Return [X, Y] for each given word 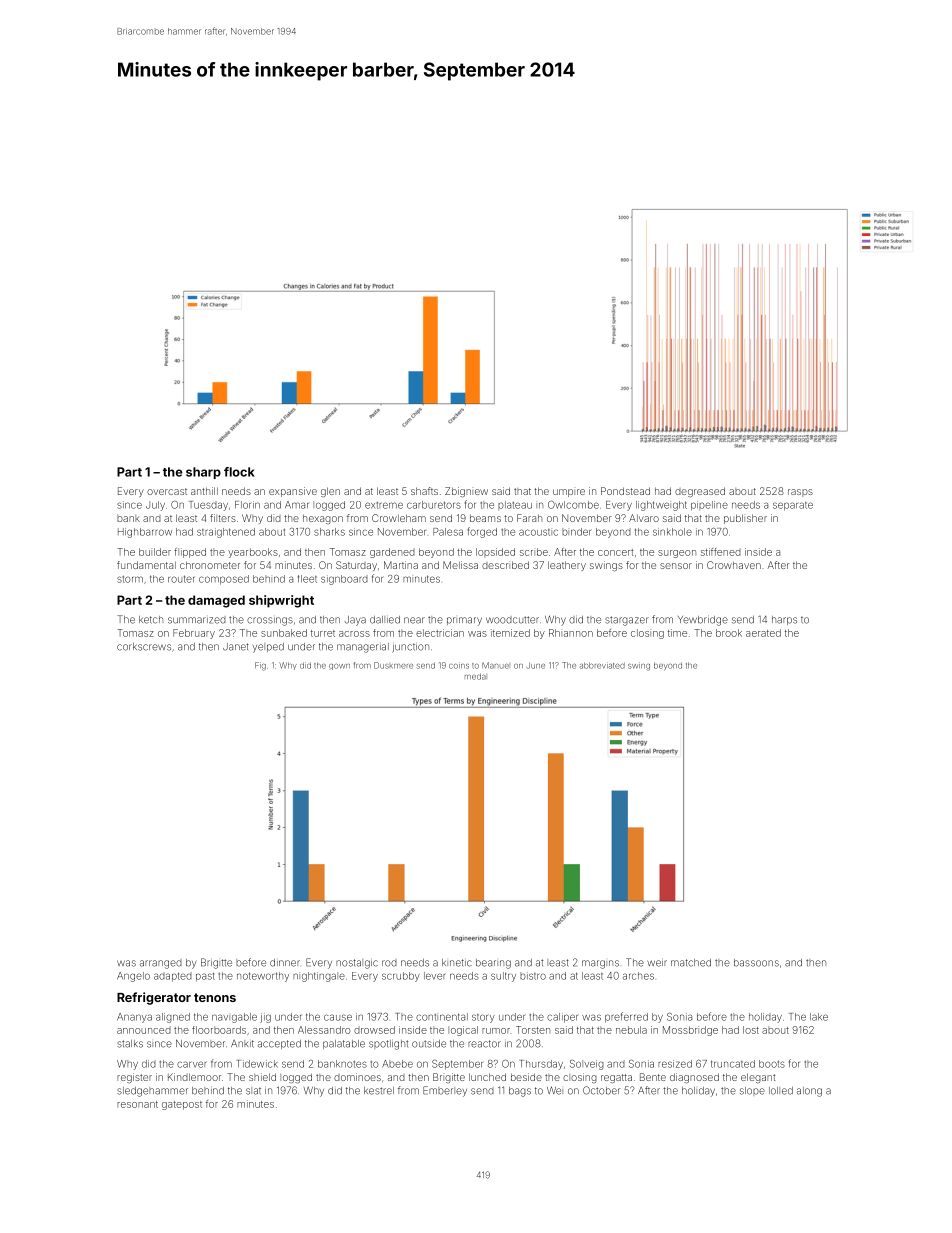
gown [339, 667]
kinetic [457, 963]
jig [265, 1018]
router [181, 579]
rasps [800, 493]
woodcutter [512, 620]
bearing [493, 964]
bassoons [756, 963]
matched [691, 963]
